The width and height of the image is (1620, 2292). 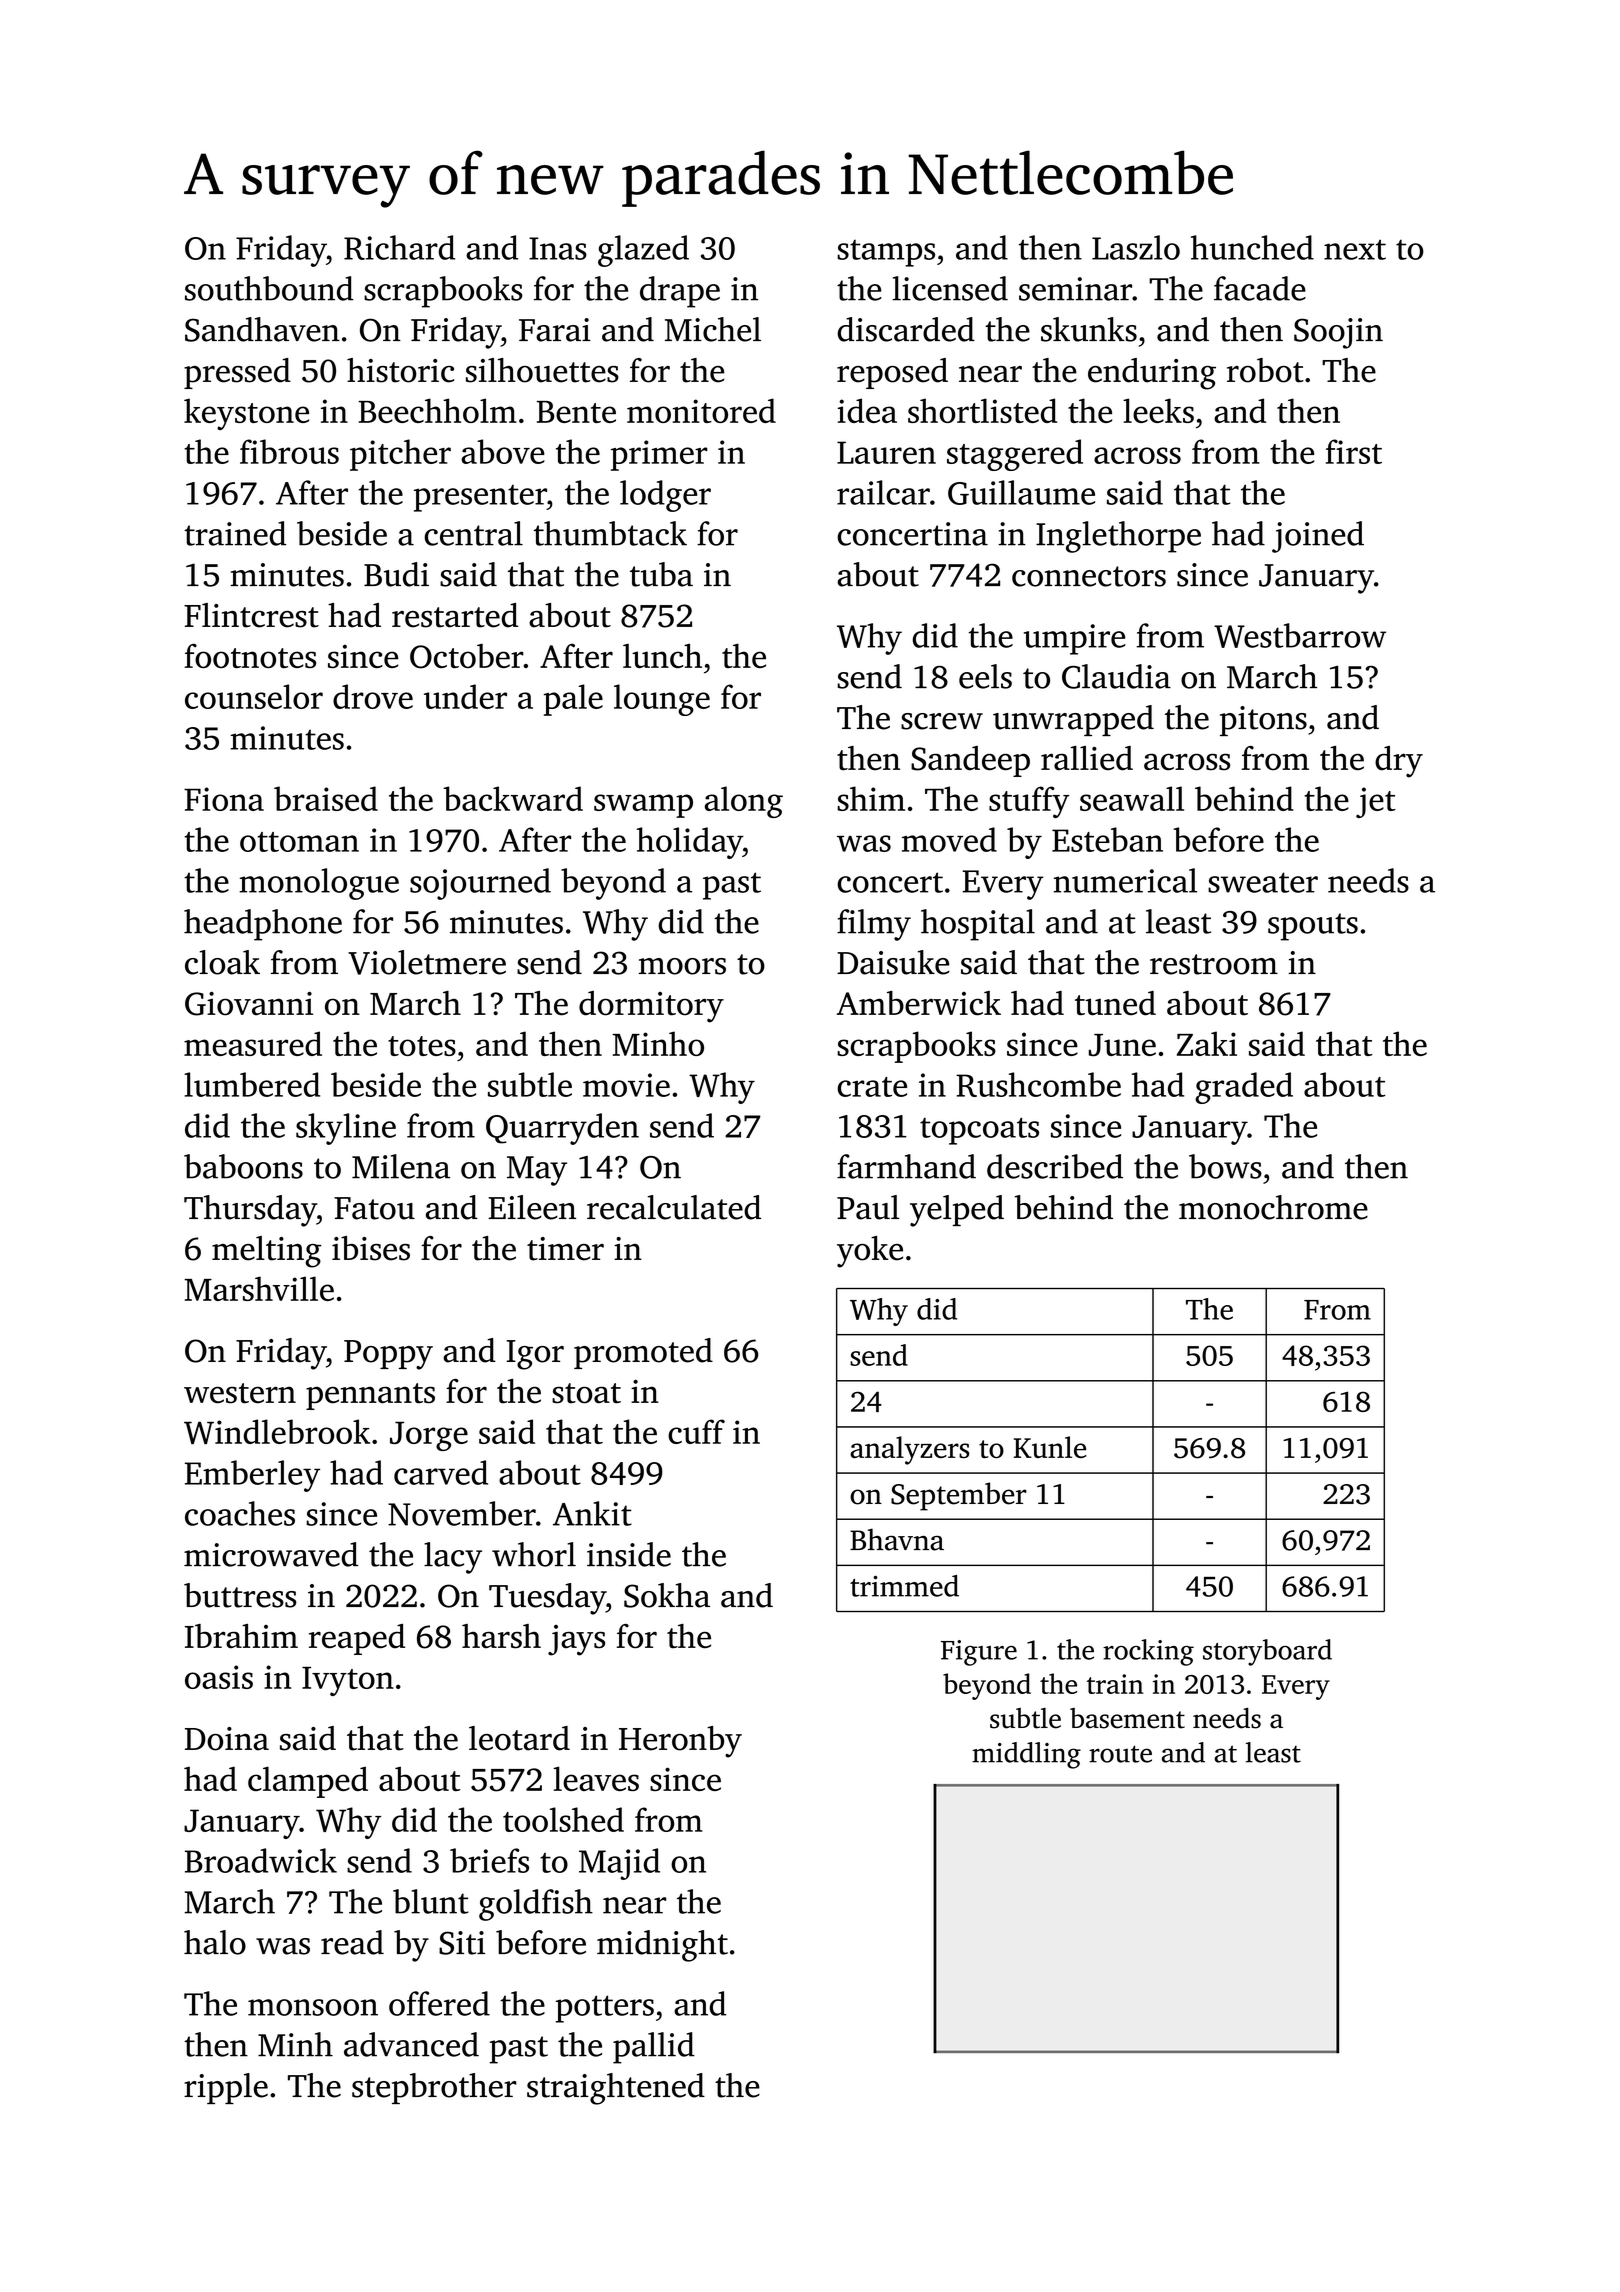 I want to click on Thursday, so click(x=250, y=1211).
